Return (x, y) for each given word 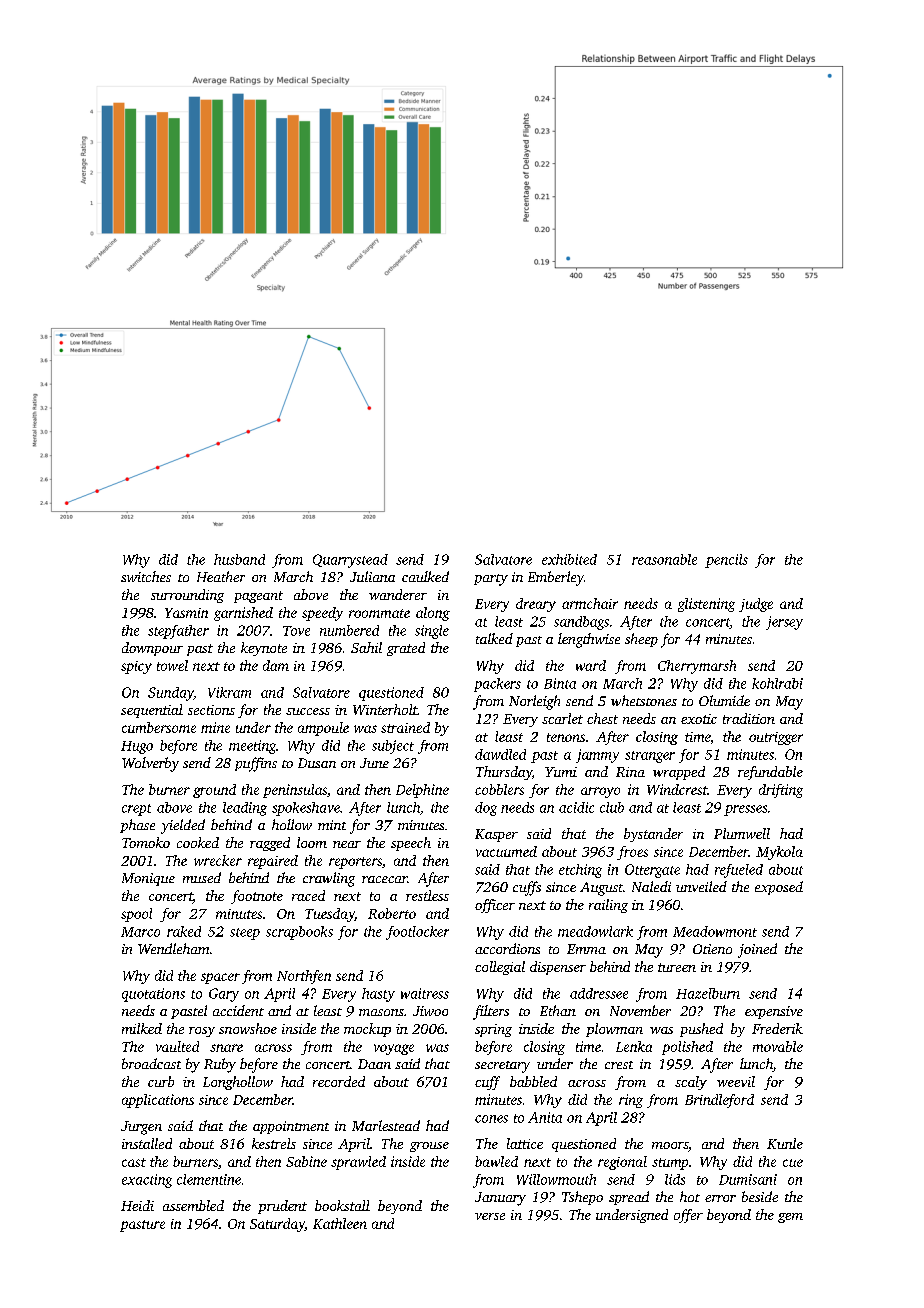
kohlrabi (777, 683)
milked (142, 1028)
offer (688, 1216)
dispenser (558, 968)
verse (490, 1216)
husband (239, 559)
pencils (726, 561)
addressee (599, 993)
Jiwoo (430, 1011)
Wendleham (173, 948)
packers (497, 685)
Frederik (777, 1028)
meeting (252, 747)
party (491, 580)
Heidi (137, 1205)
